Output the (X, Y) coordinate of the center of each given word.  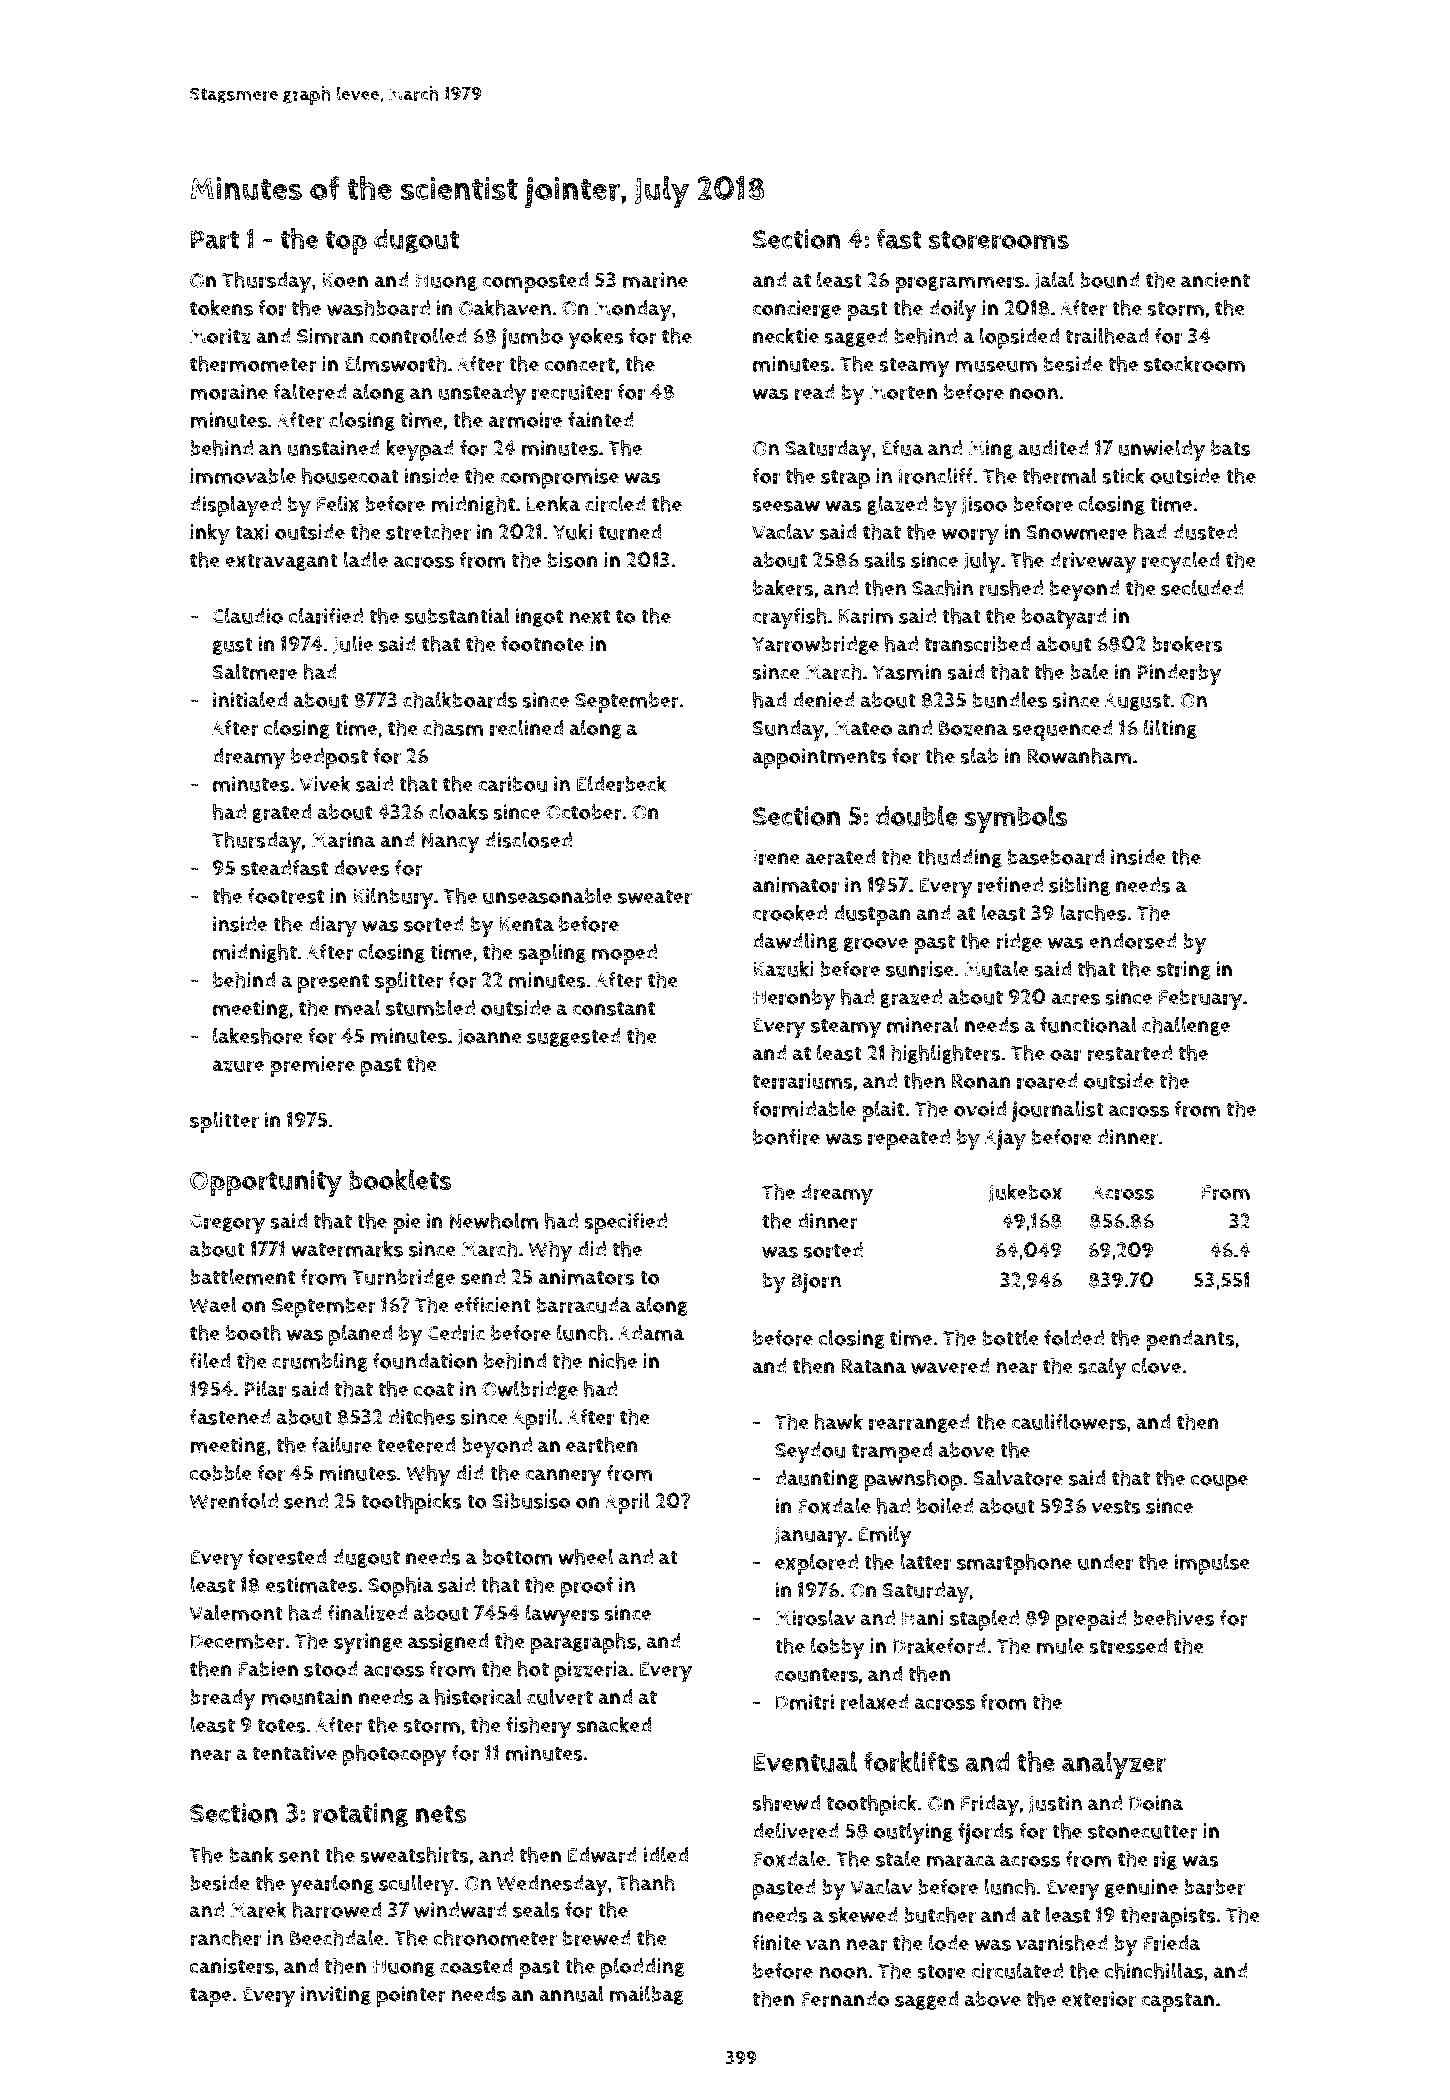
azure (238, 1066)
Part (215, 240)
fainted (601, 420)
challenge (1186, 1026)
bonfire (786, 1137)
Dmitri (805, 1702)
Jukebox (1025, 1193)
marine (655, 280)
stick (1123, 475)
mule (1060, 1645)
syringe (368, 1644)
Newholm (493, 1220)
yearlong (332, 1885)
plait (883, 1111)
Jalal (1054, 281)
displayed (235, 506)
